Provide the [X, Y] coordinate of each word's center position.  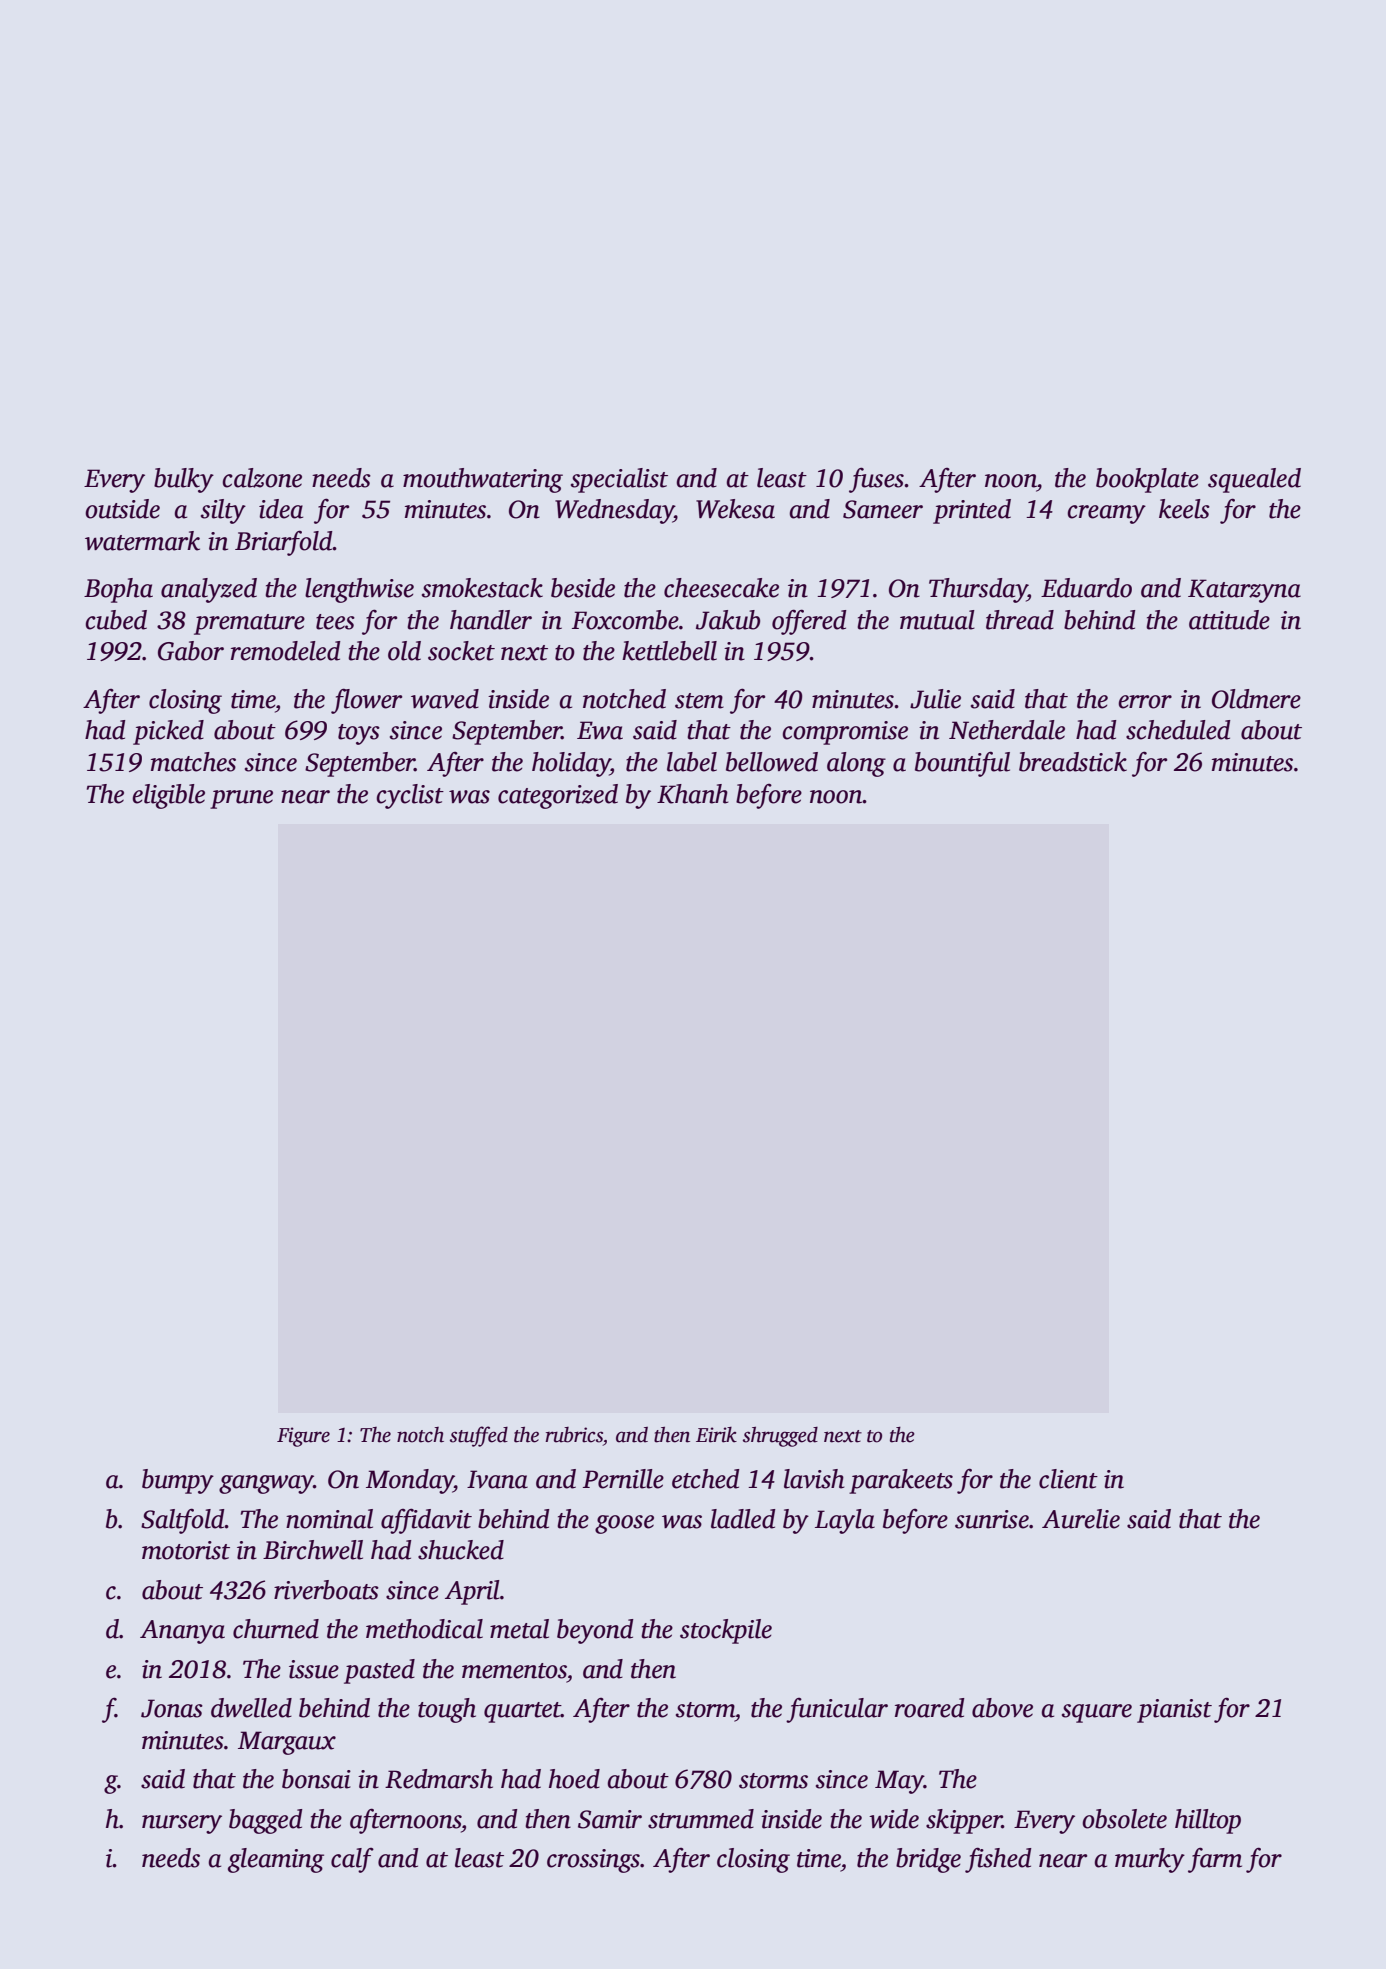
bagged [266, 1821]
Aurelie [1081, 1519]
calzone [262, 478]
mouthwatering [483, 480]
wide [894, 1819]
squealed [1254, 480]
